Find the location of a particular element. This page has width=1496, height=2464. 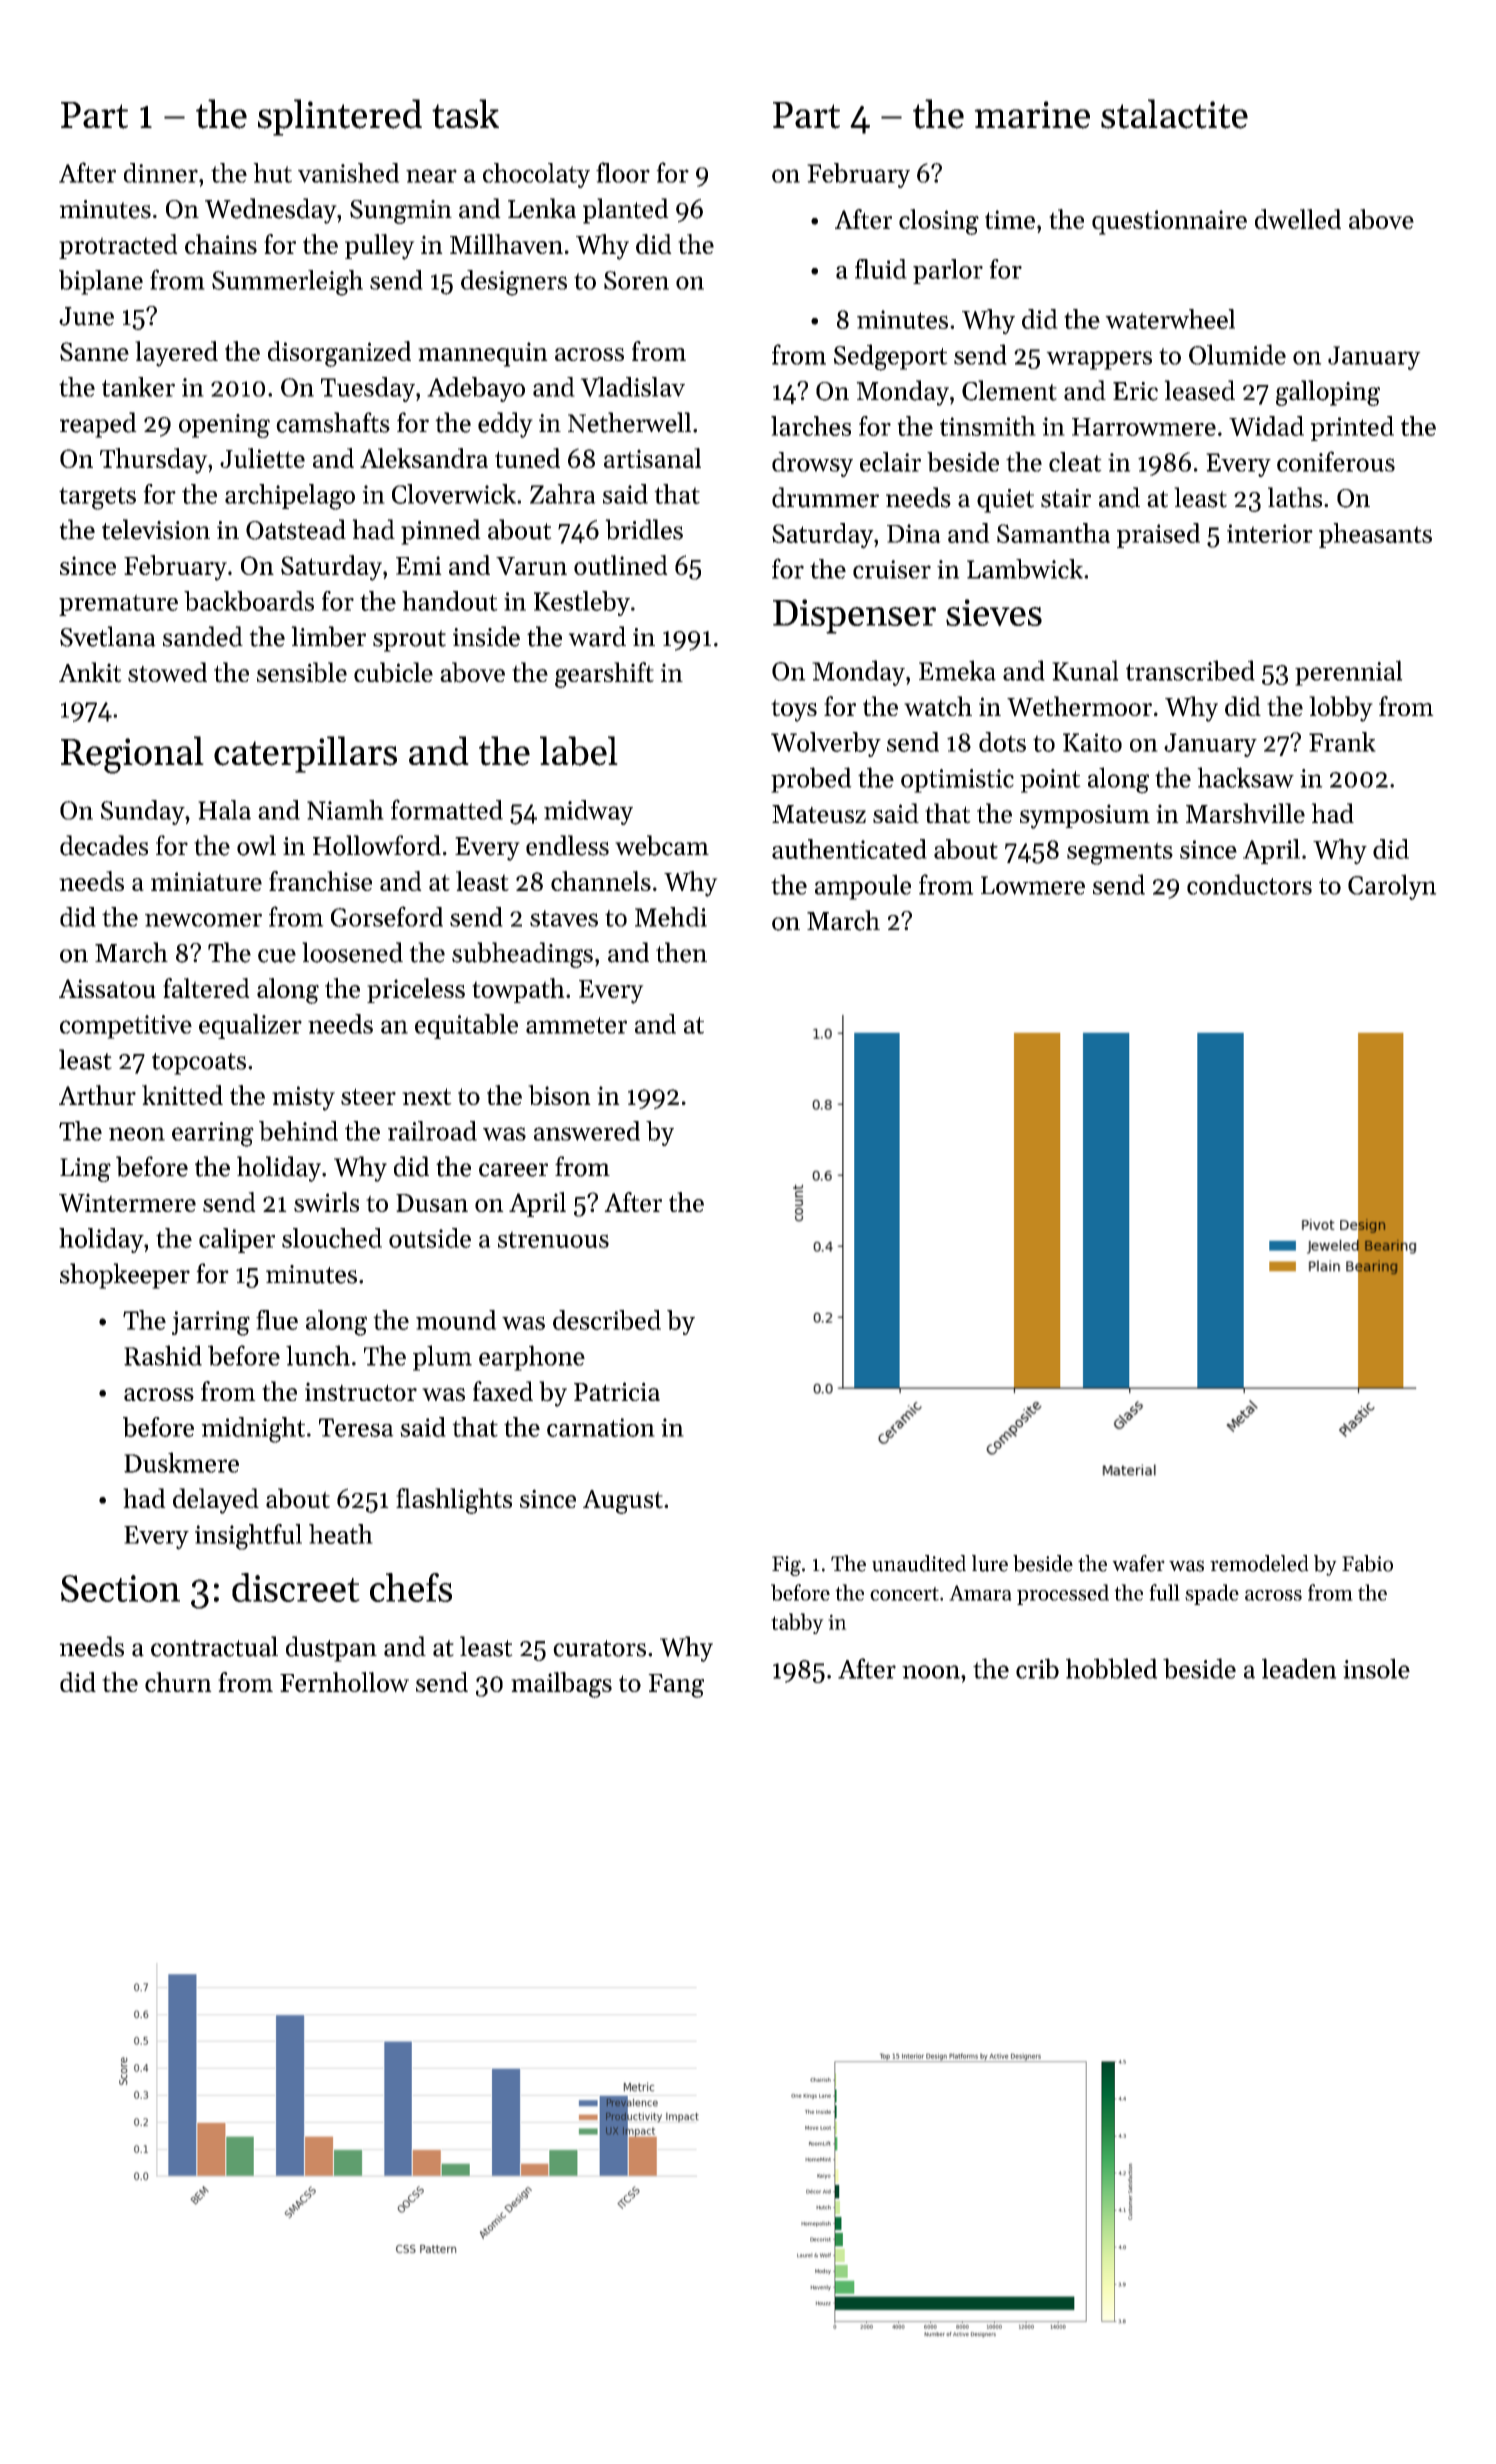

behind is located at coordinates (298, 1131).
